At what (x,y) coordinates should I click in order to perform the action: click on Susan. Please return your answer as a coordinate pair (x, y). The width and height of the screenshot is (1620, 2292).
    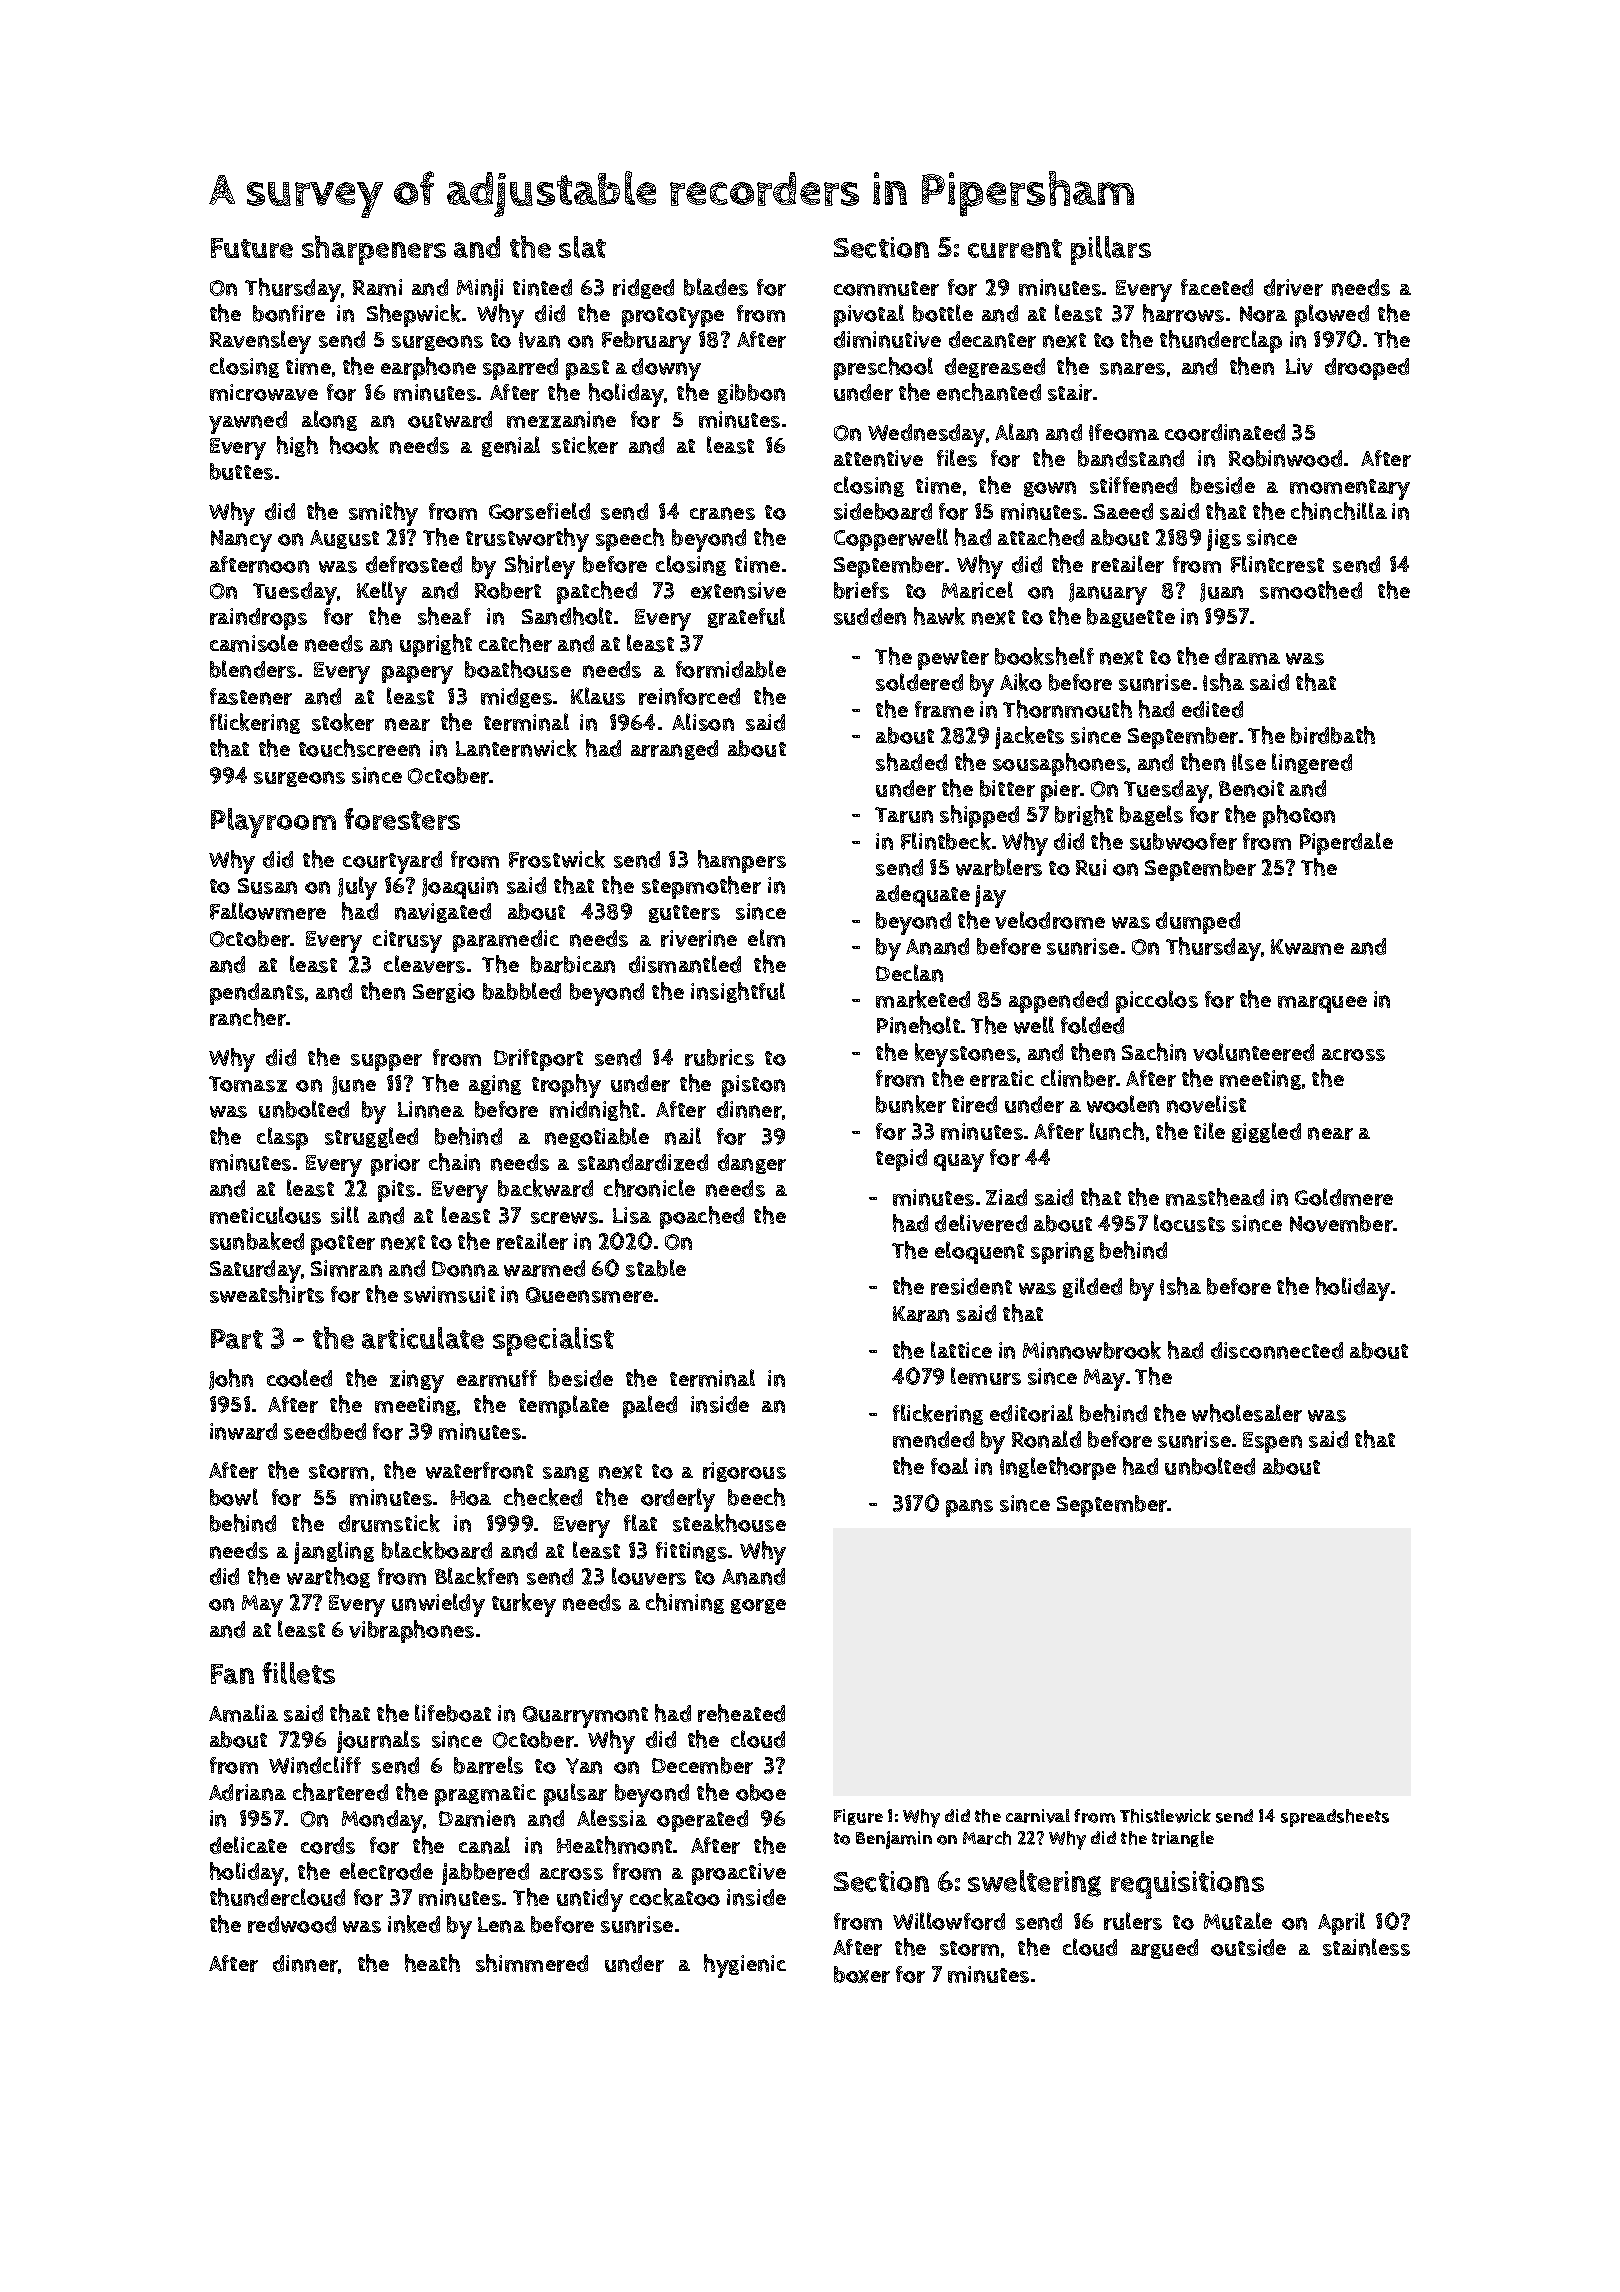
    Looking at the image, I should click on (267, 886).
